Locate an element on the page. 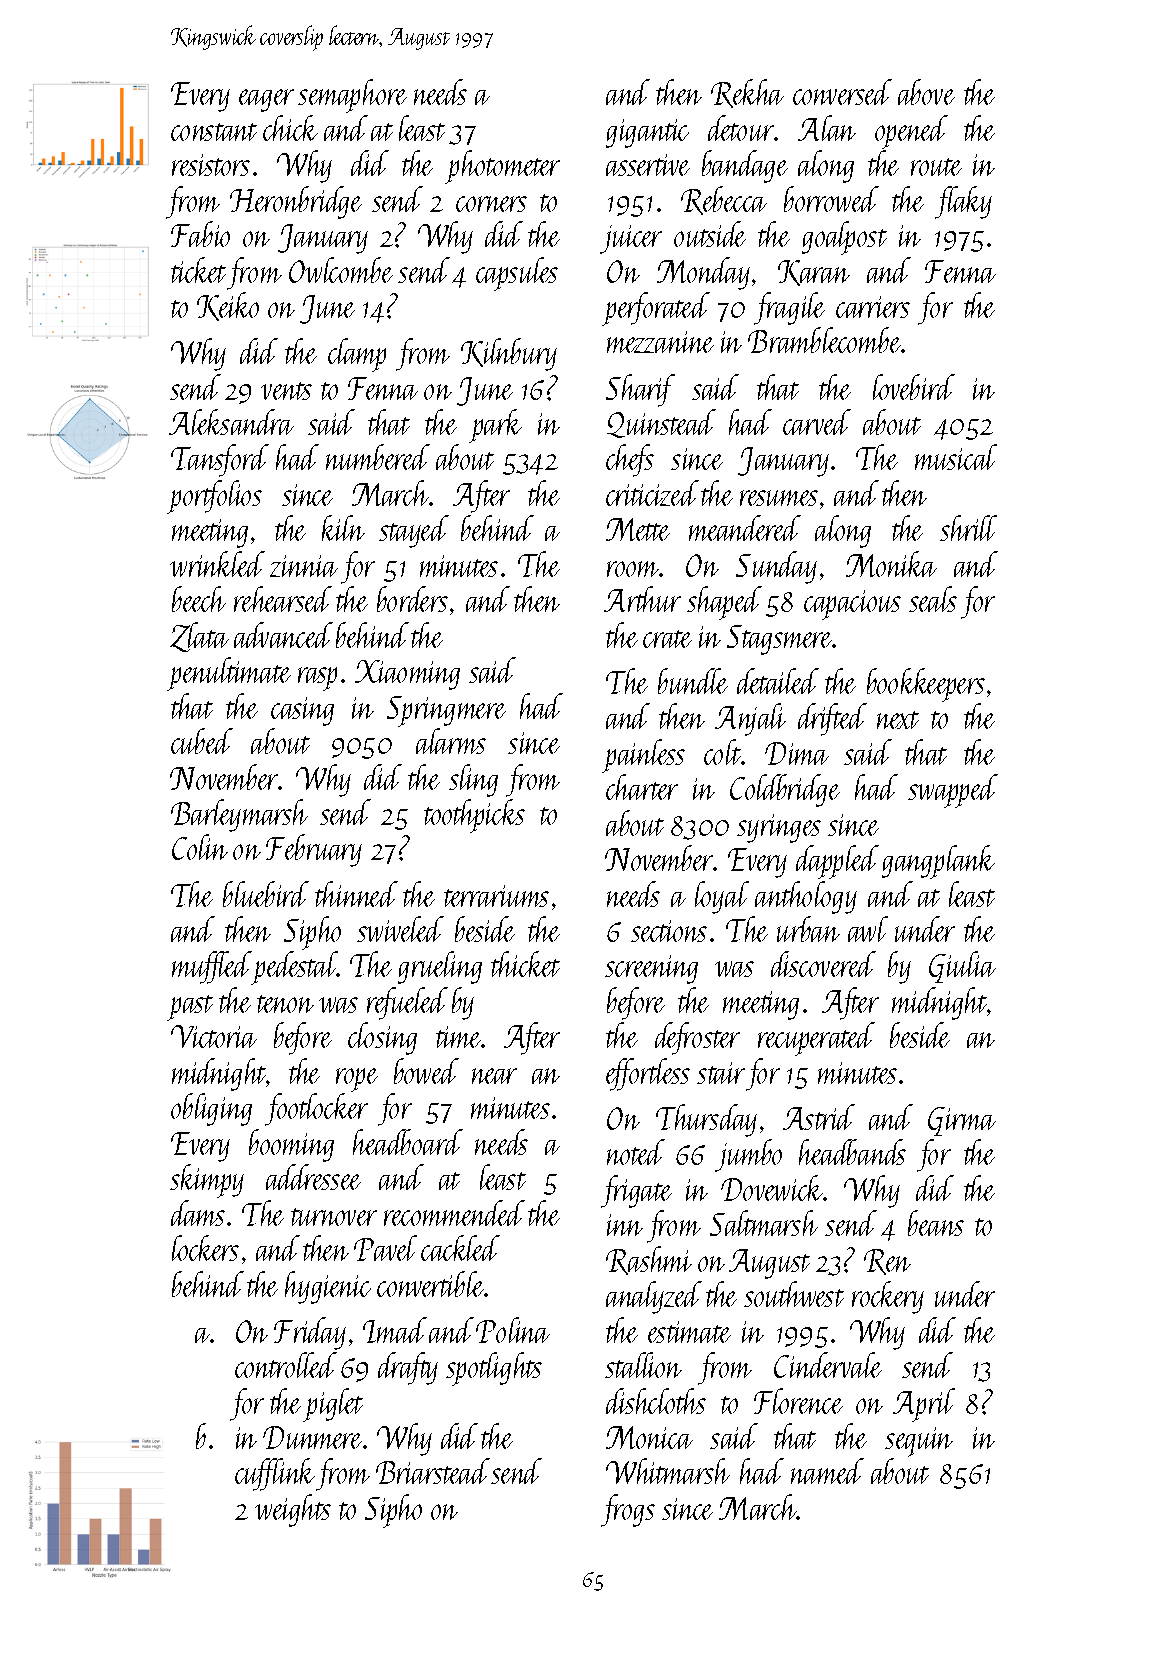 The image size is (1165, 1654). Giulia is located at coordinates (962, 967).
